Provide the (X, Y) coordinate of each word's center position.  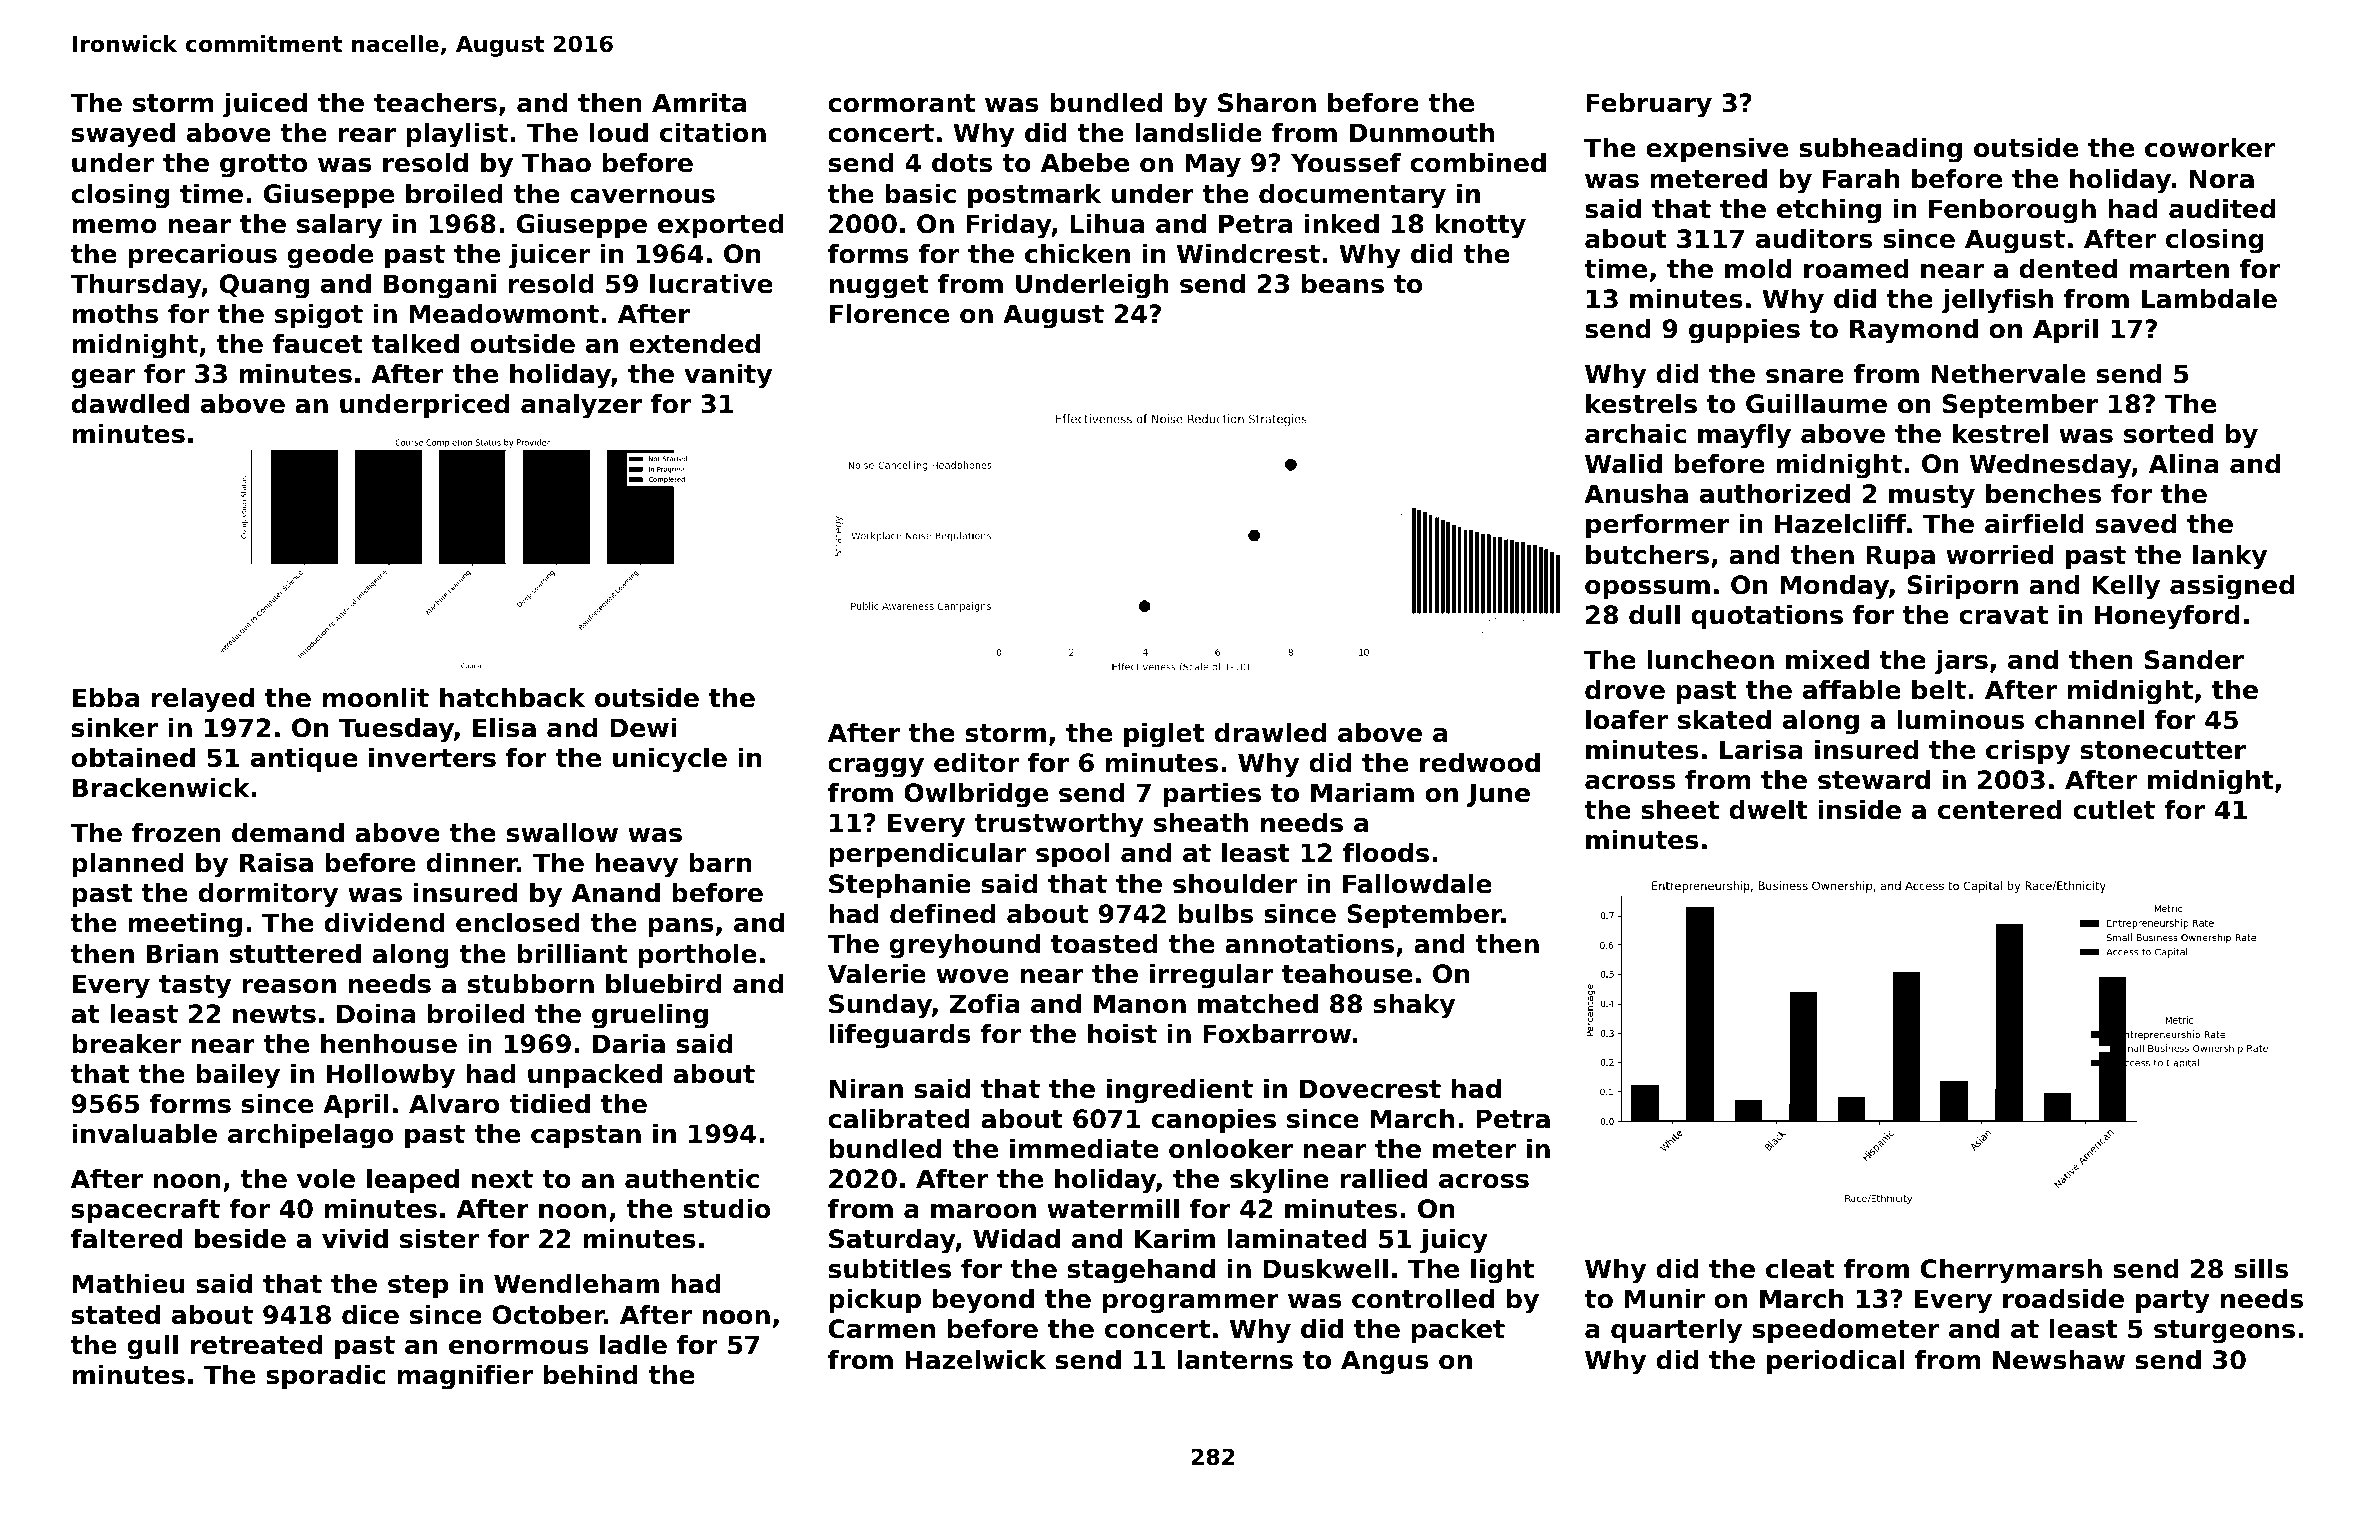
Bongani (440, 286)
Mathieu (129, 1284)
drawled (1270, 733)
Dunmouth (1422, 133)
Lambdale (2209, 299)
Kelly (2126, 587)
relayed (203, 700)
